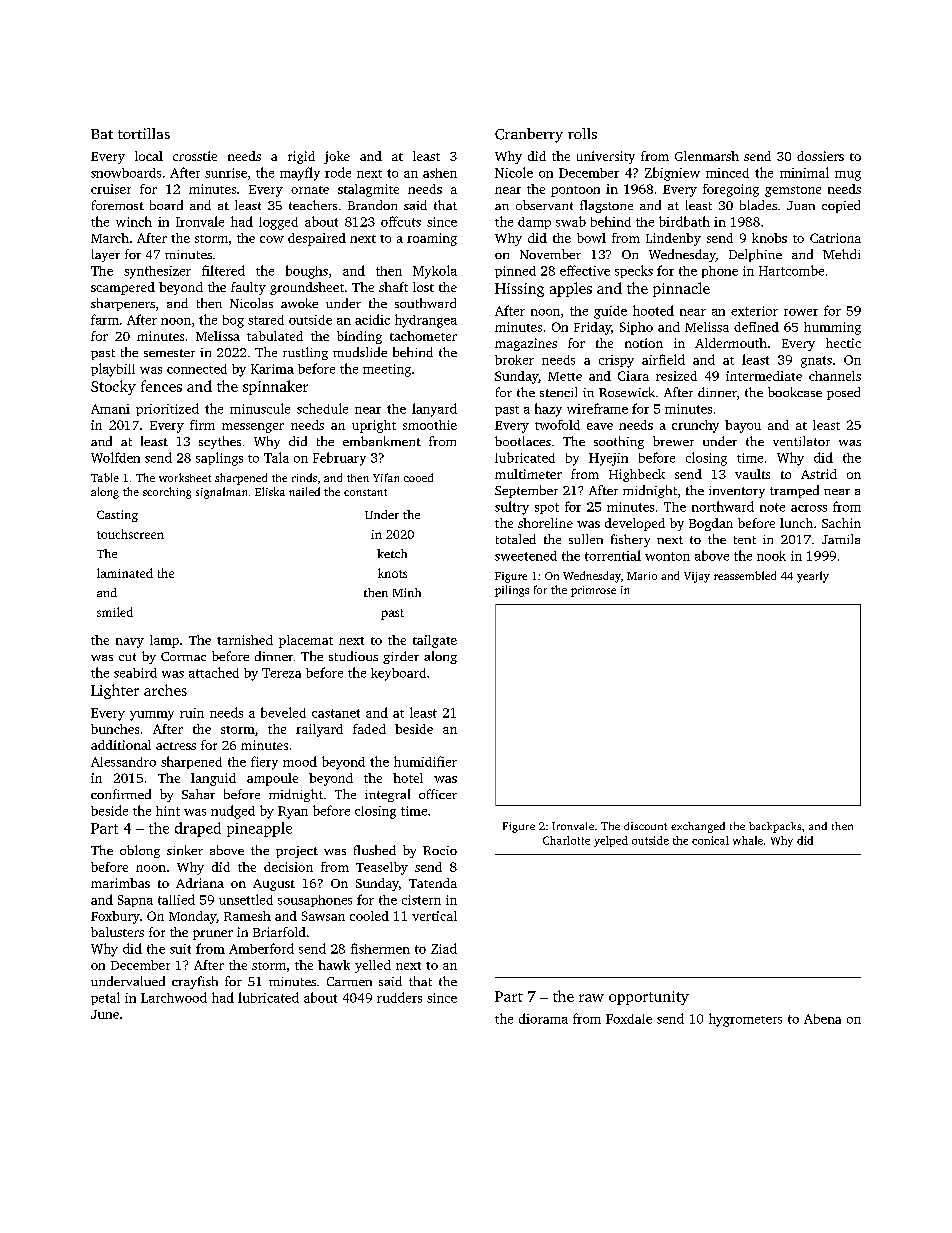 The height and width of the page is (1233, 952). Describe the element at coordinates (514, 360) in the page. I see `broker` at that location.
